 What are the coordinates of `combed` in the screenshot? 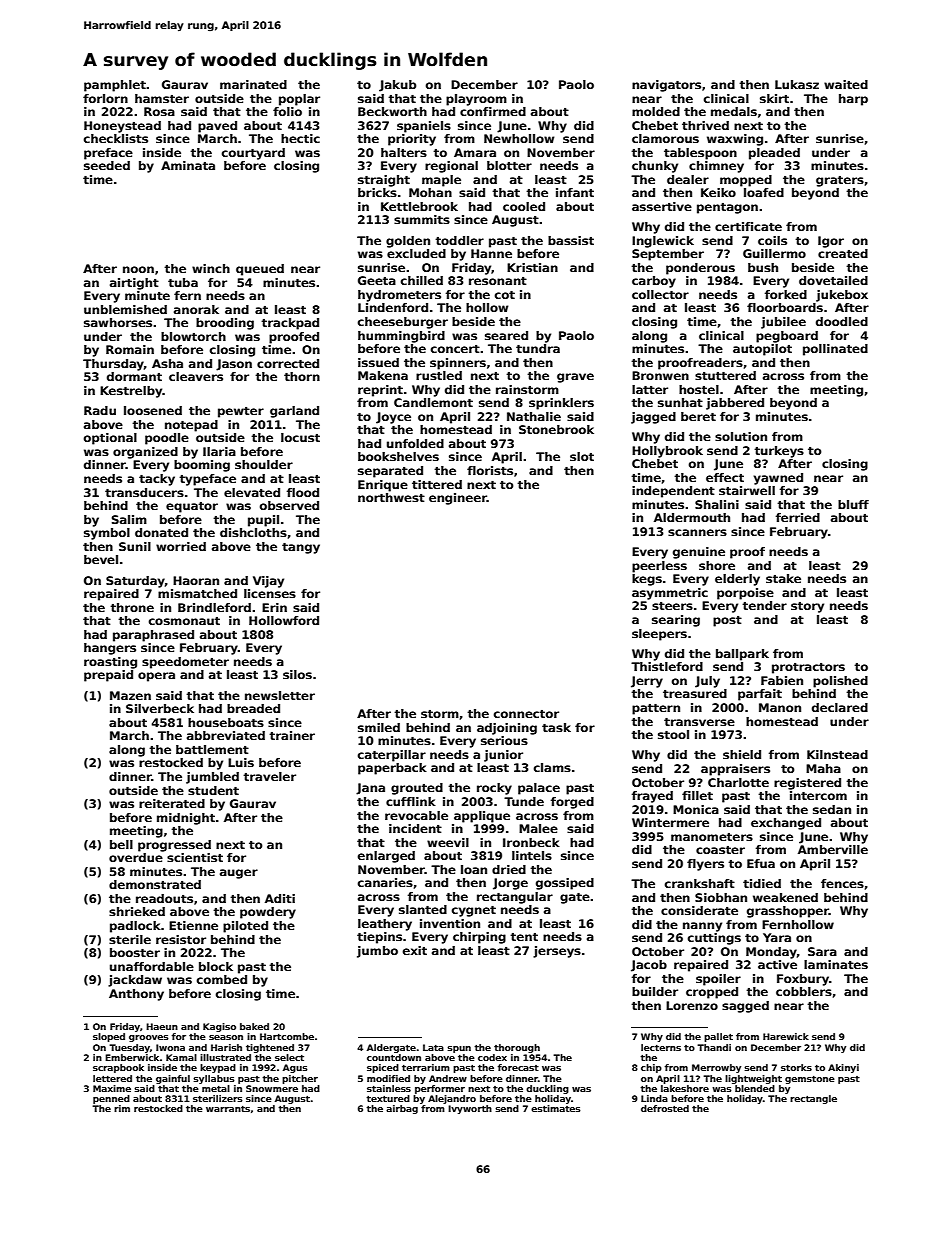 It's located at (222, 979).
